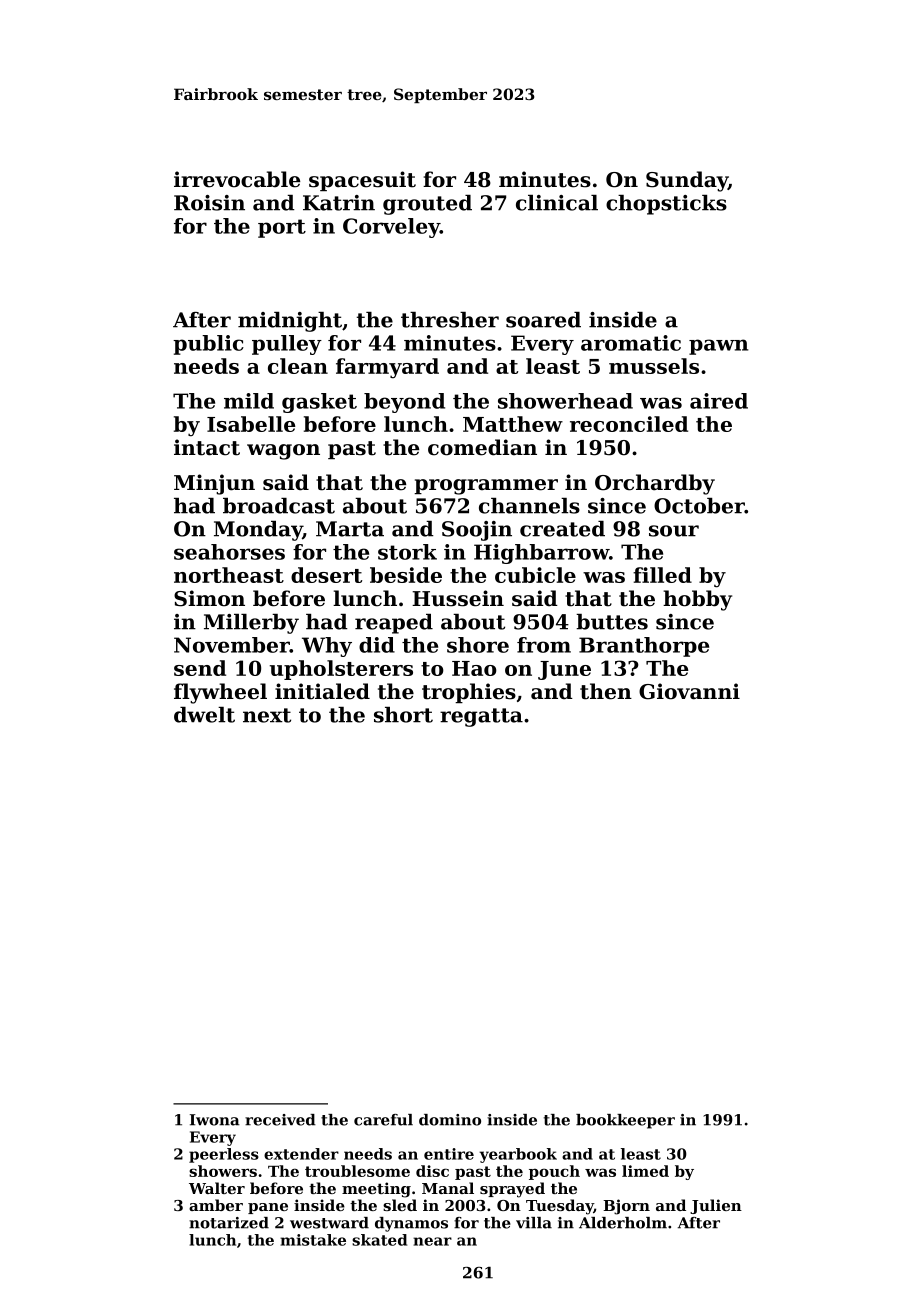 This screenshot has height=1311, width=924. Describe the element at coordinates (623, 1223) in the screenshot. I see `Alderholm` at that location.
